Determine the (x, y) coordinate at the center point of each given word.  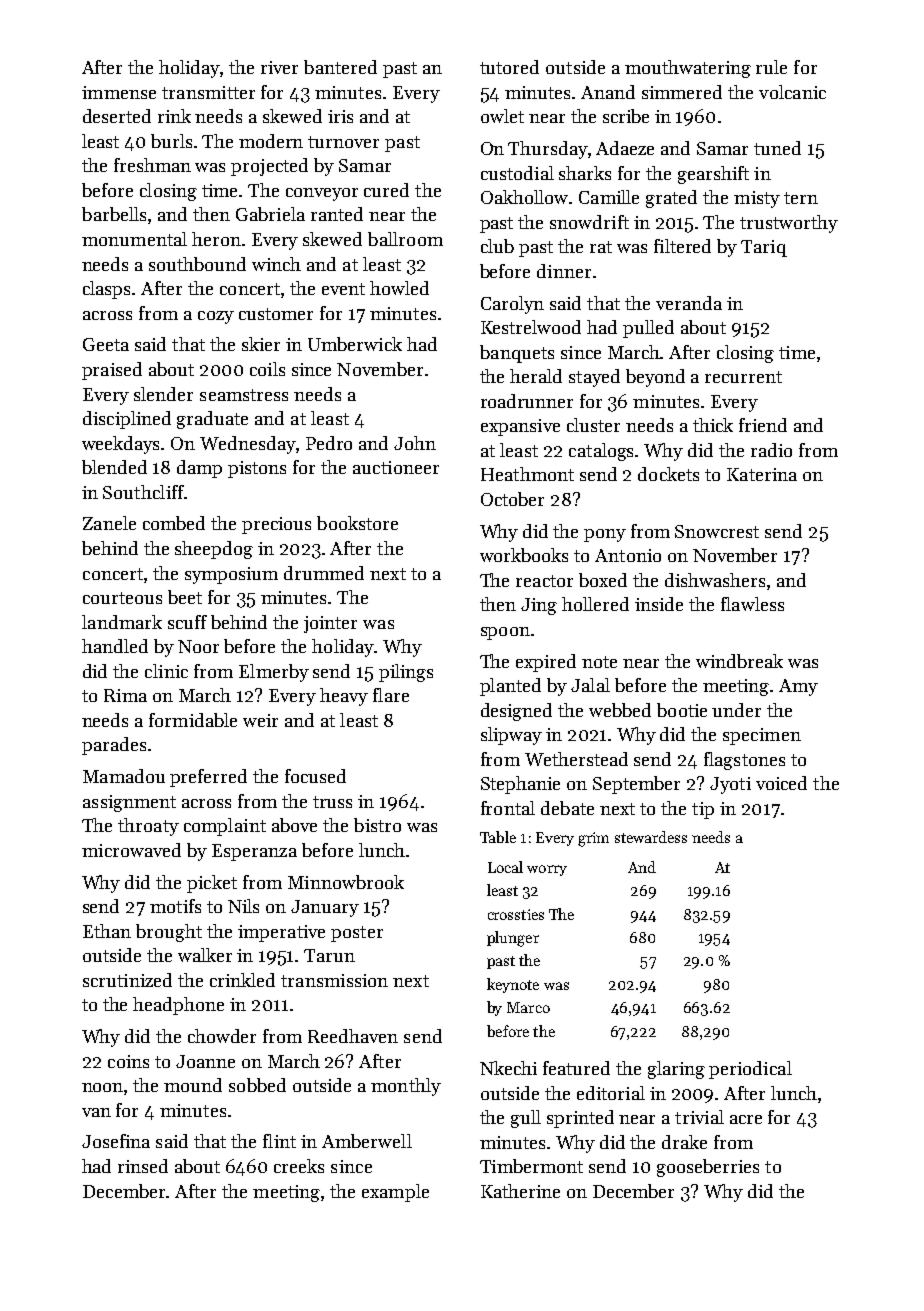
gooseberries (708, 1168)
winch (276, 264)
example (395, 1193)
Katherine (520, 1191)
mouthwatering (688, 69)
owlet (502, 116)
